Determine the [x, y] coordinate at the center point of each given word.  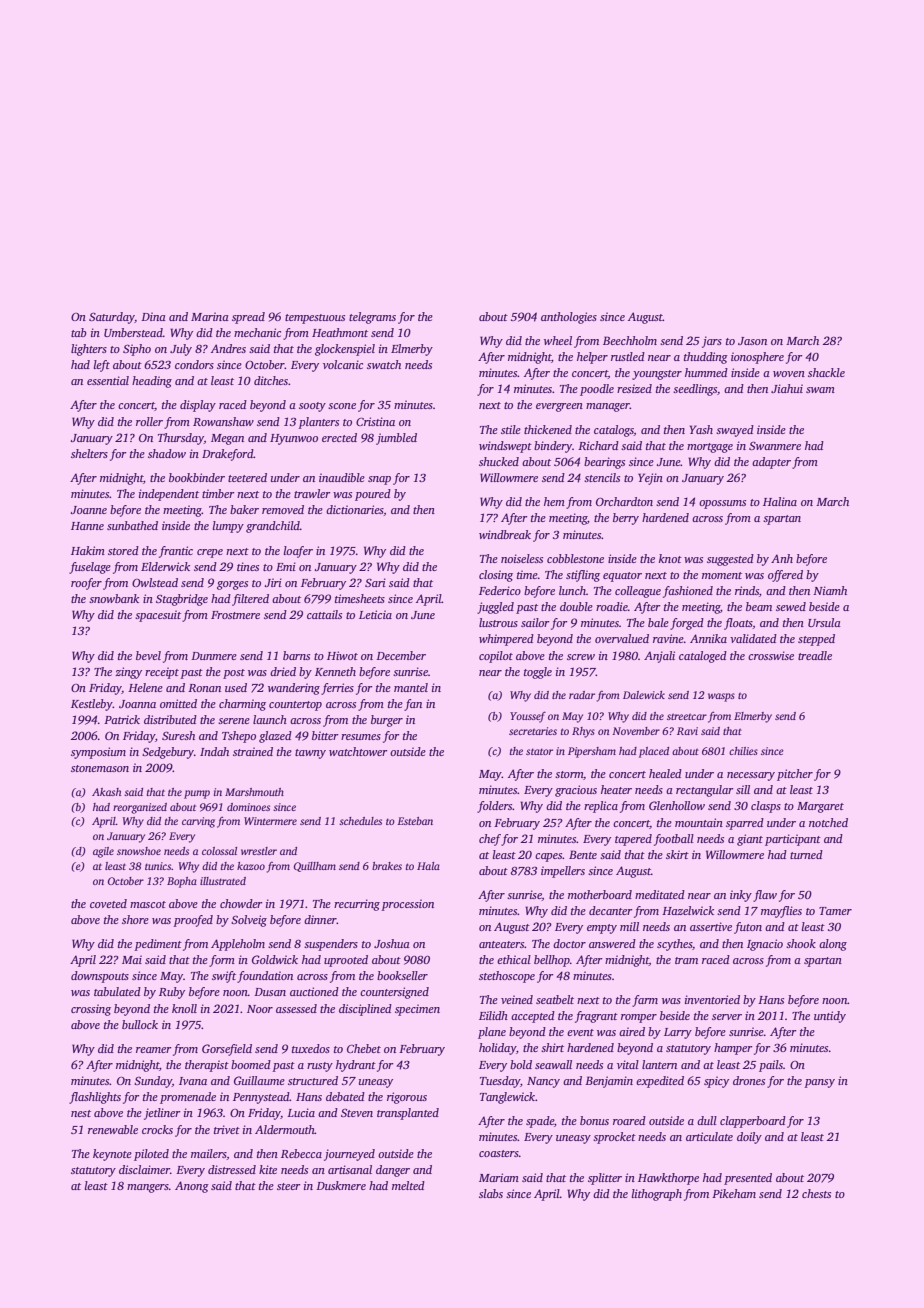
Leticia [375, 614]
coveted [108, 903]
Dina [153, 316]
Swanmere [775, 445]
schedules [360, 821]
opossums [722, 504]
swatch [384, 364]
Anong [192, 1187]
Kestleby [92, 705]
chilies [743, 751]
